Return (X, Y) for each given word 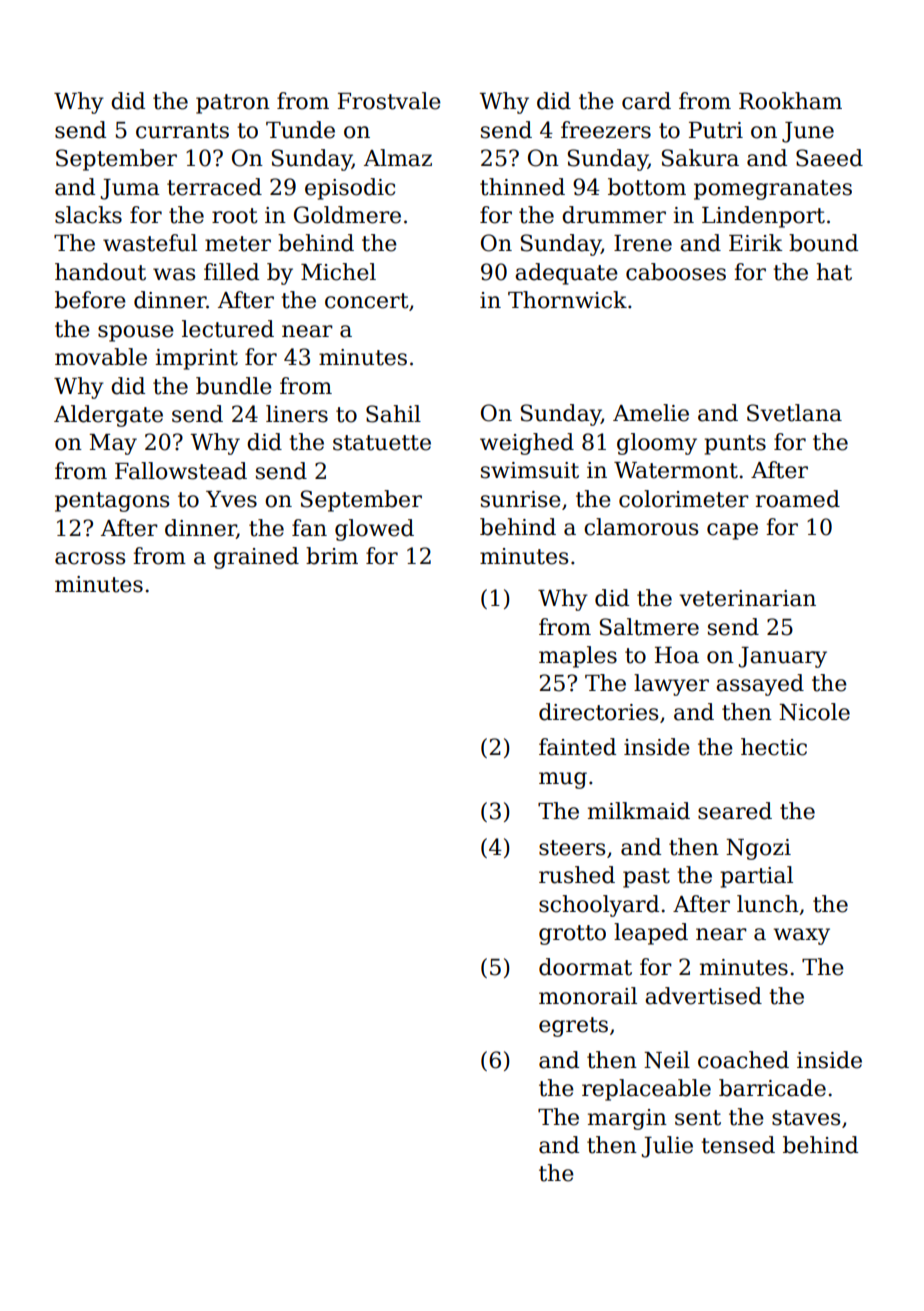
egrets (573, 1027)
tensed (738, 1145)
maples (578, 657)
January (782, 657)
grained (256, 558)
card (646, 101)
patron (233, 104)
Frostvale (389, 101)
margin (627, 1119)
